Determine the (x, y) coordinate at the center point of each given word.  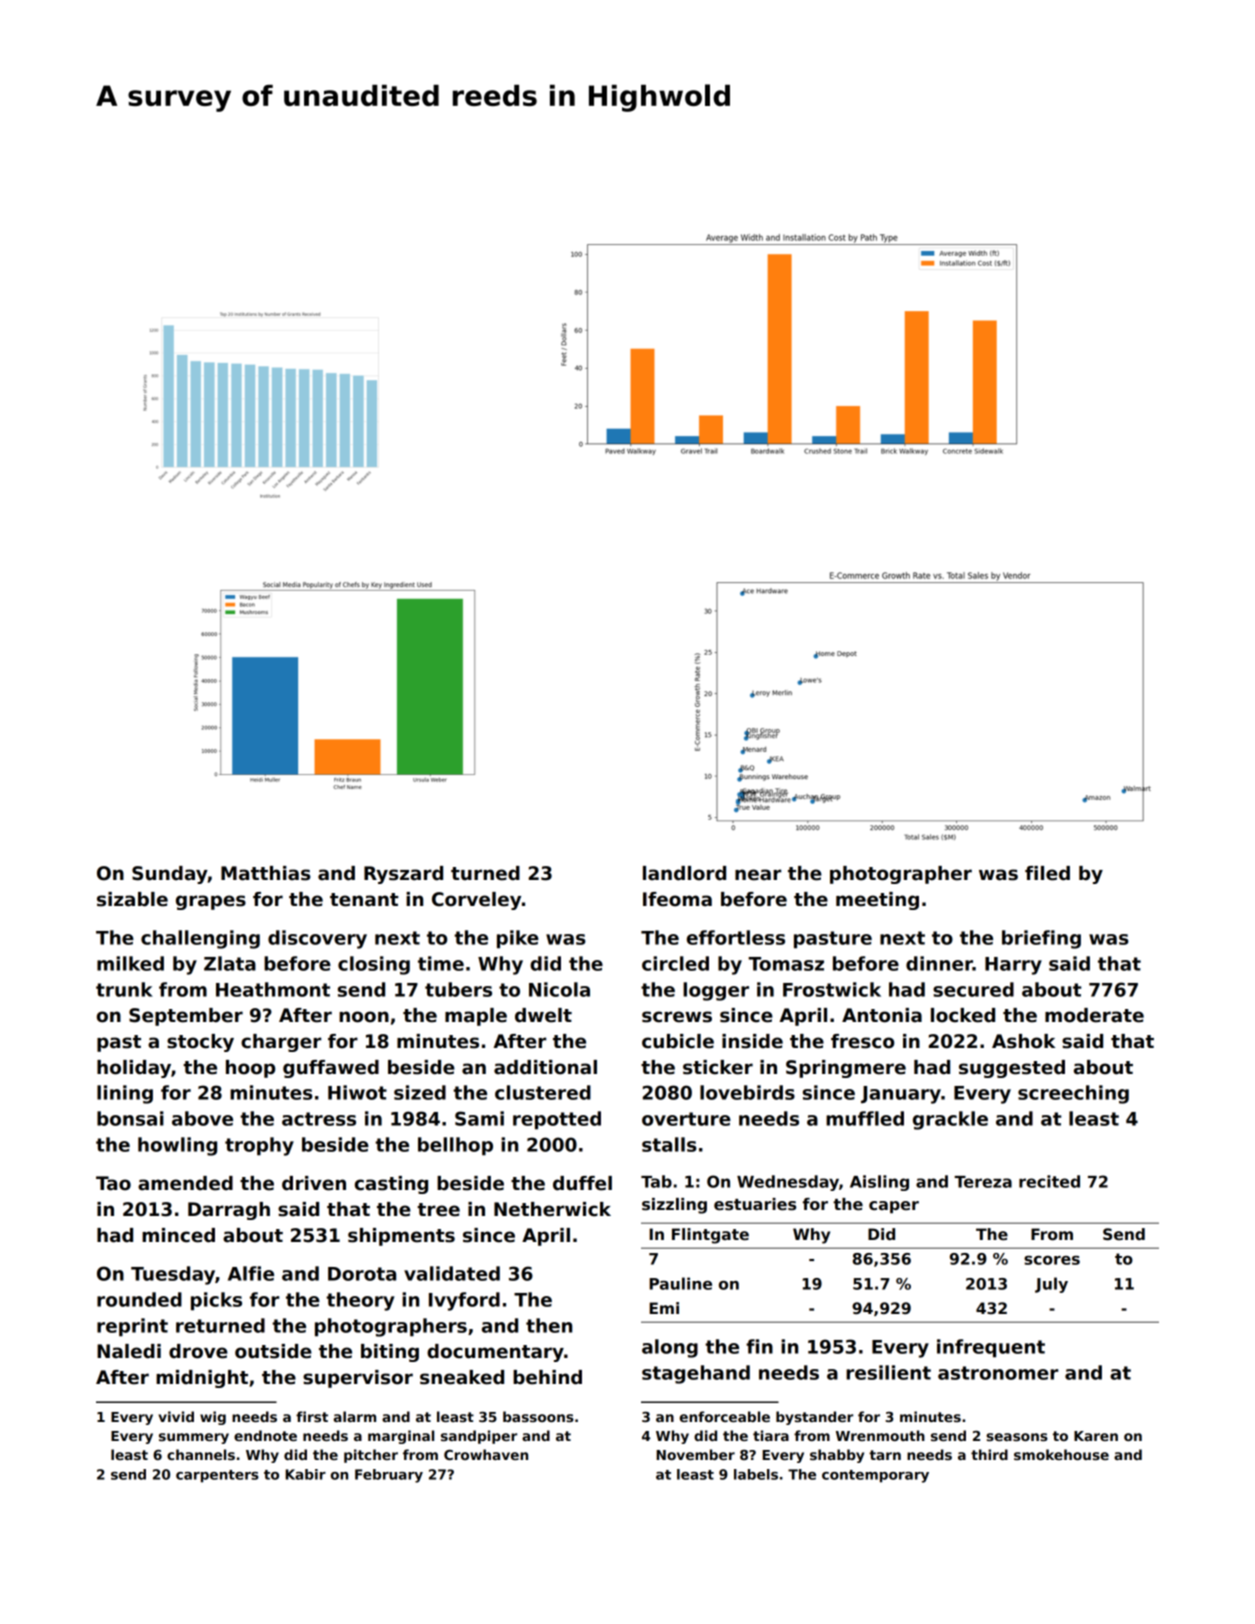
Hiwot (357, 1092)
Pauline (680, 1283)
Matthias (266, 873)
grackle (950, 1120)
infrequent (991, 1348)
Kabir (305, 1474)
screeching (1073, 1094)
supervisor (358, 1379)
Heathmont (273, 989)
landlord (684, 873)
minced (178, 1235)
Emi (664, 1308)
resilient (888, 1372)
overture (686, 1119)
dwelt (543, 1015)
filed (1047, 873)
